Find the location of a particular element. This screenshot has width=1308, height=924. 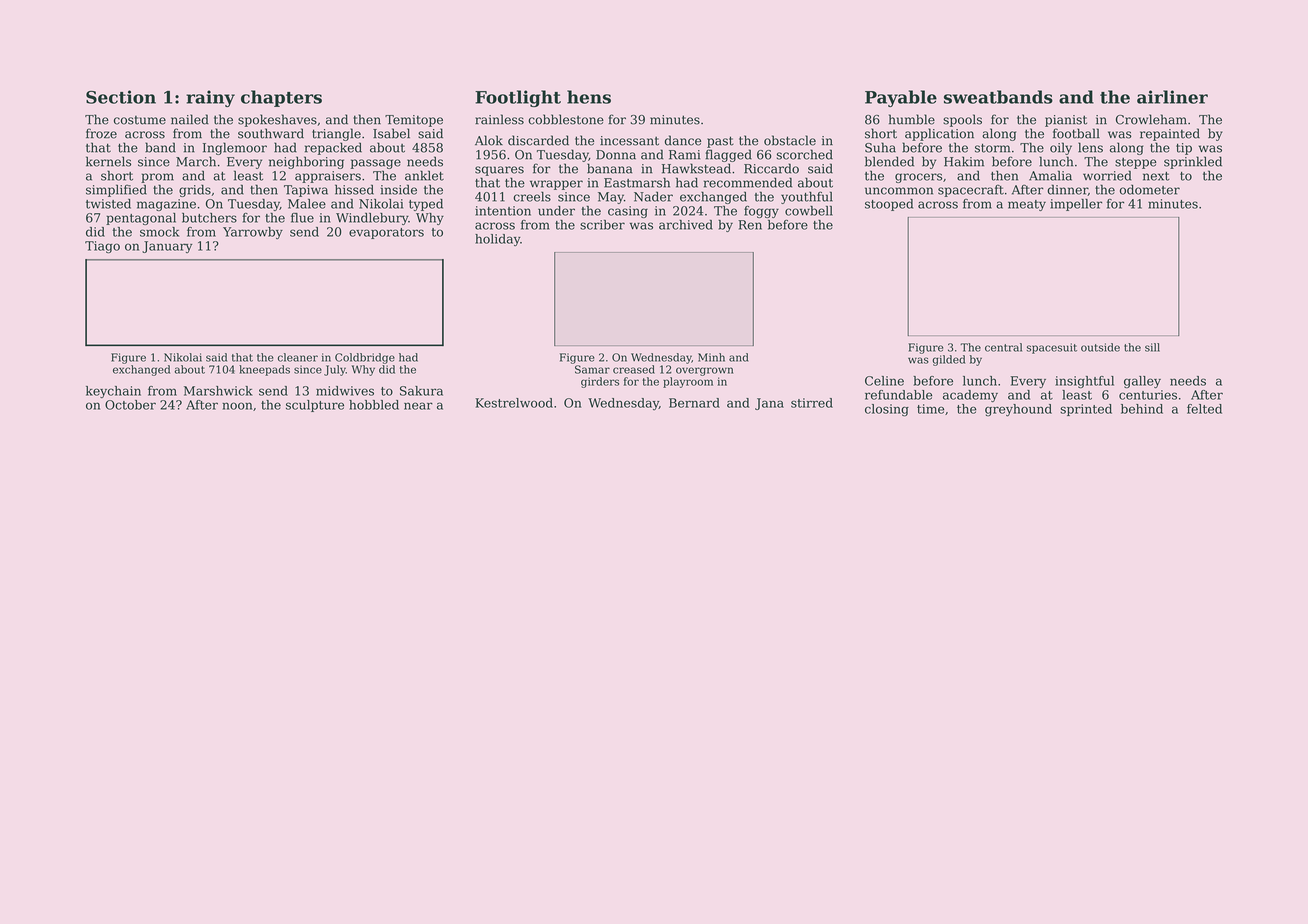

holiday is located at coordinates (497, 240).
